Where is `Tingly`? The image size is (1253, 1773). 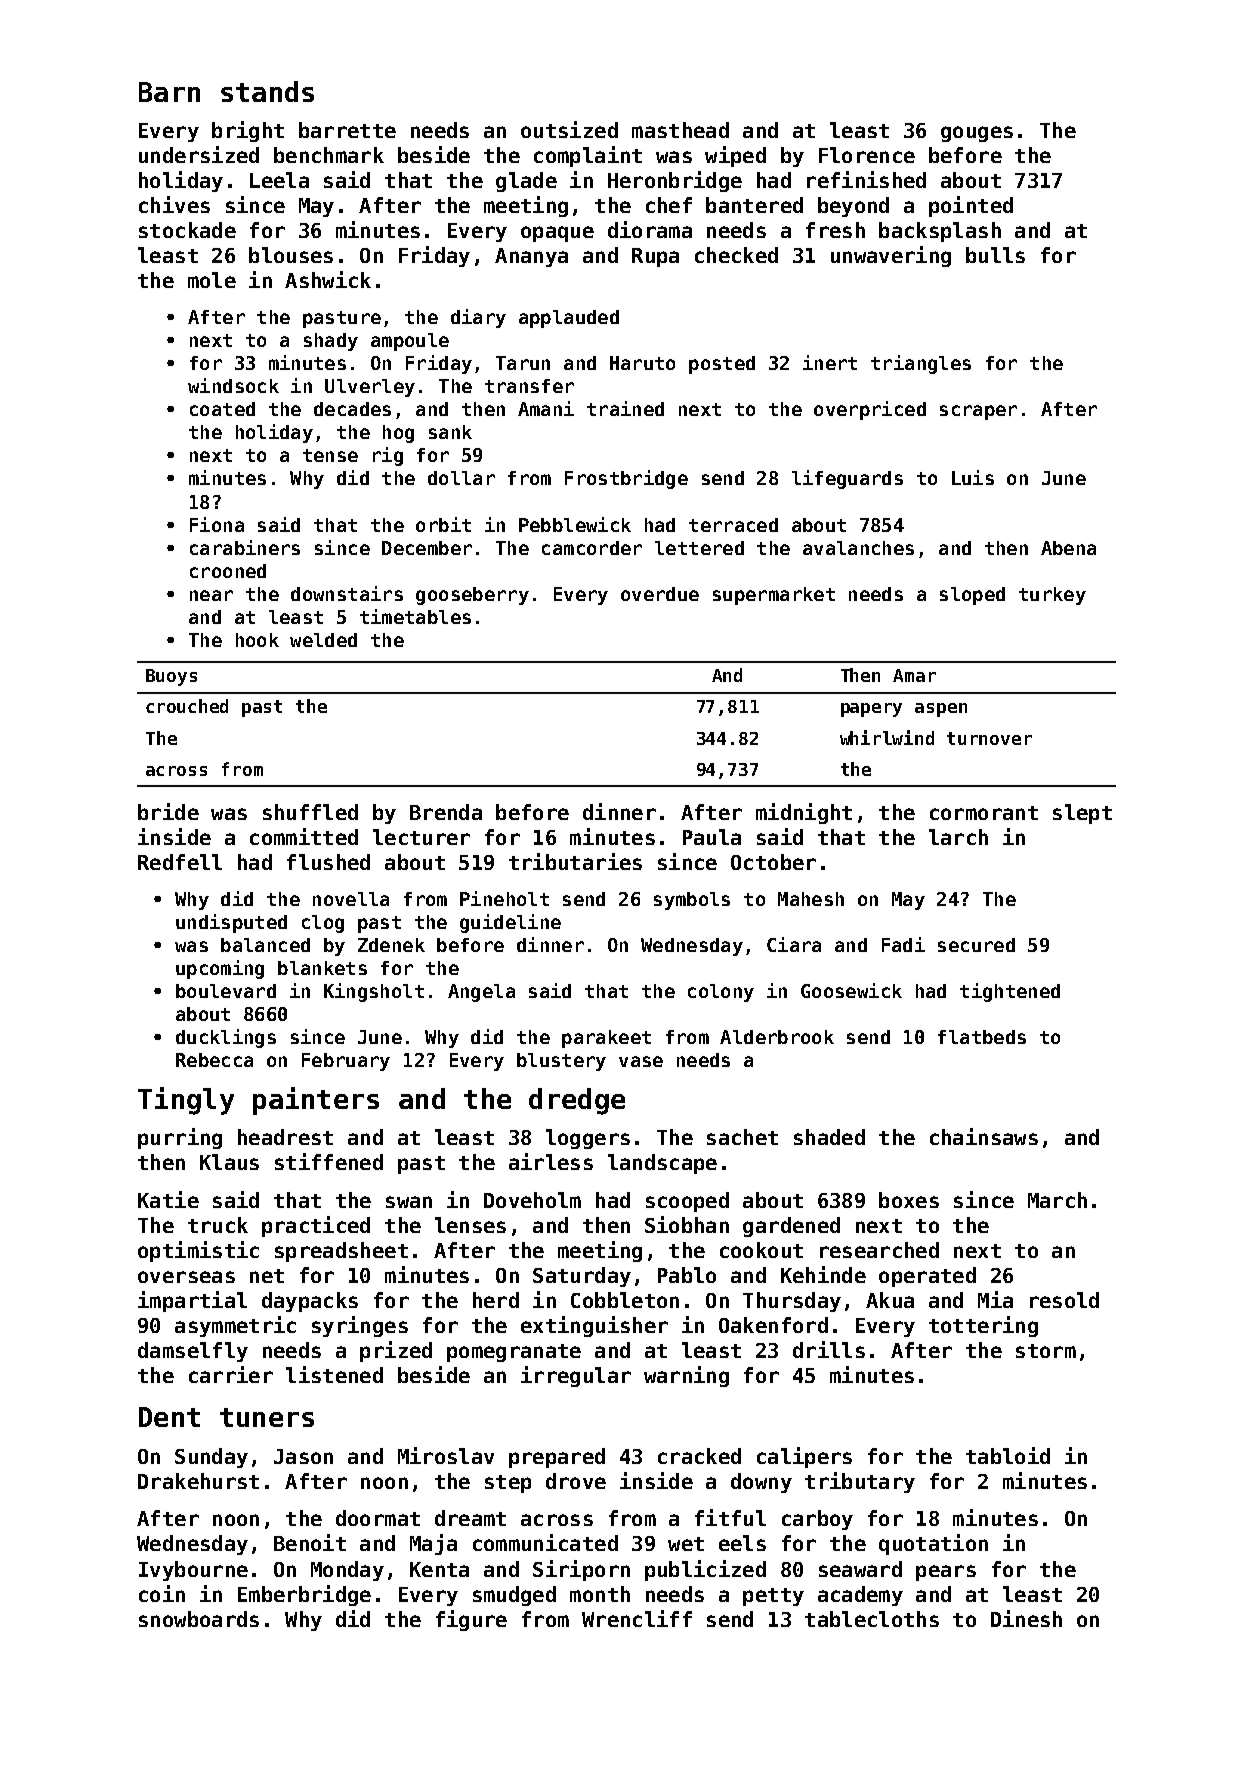 Tingly is located at coordinates (186, 1101).
